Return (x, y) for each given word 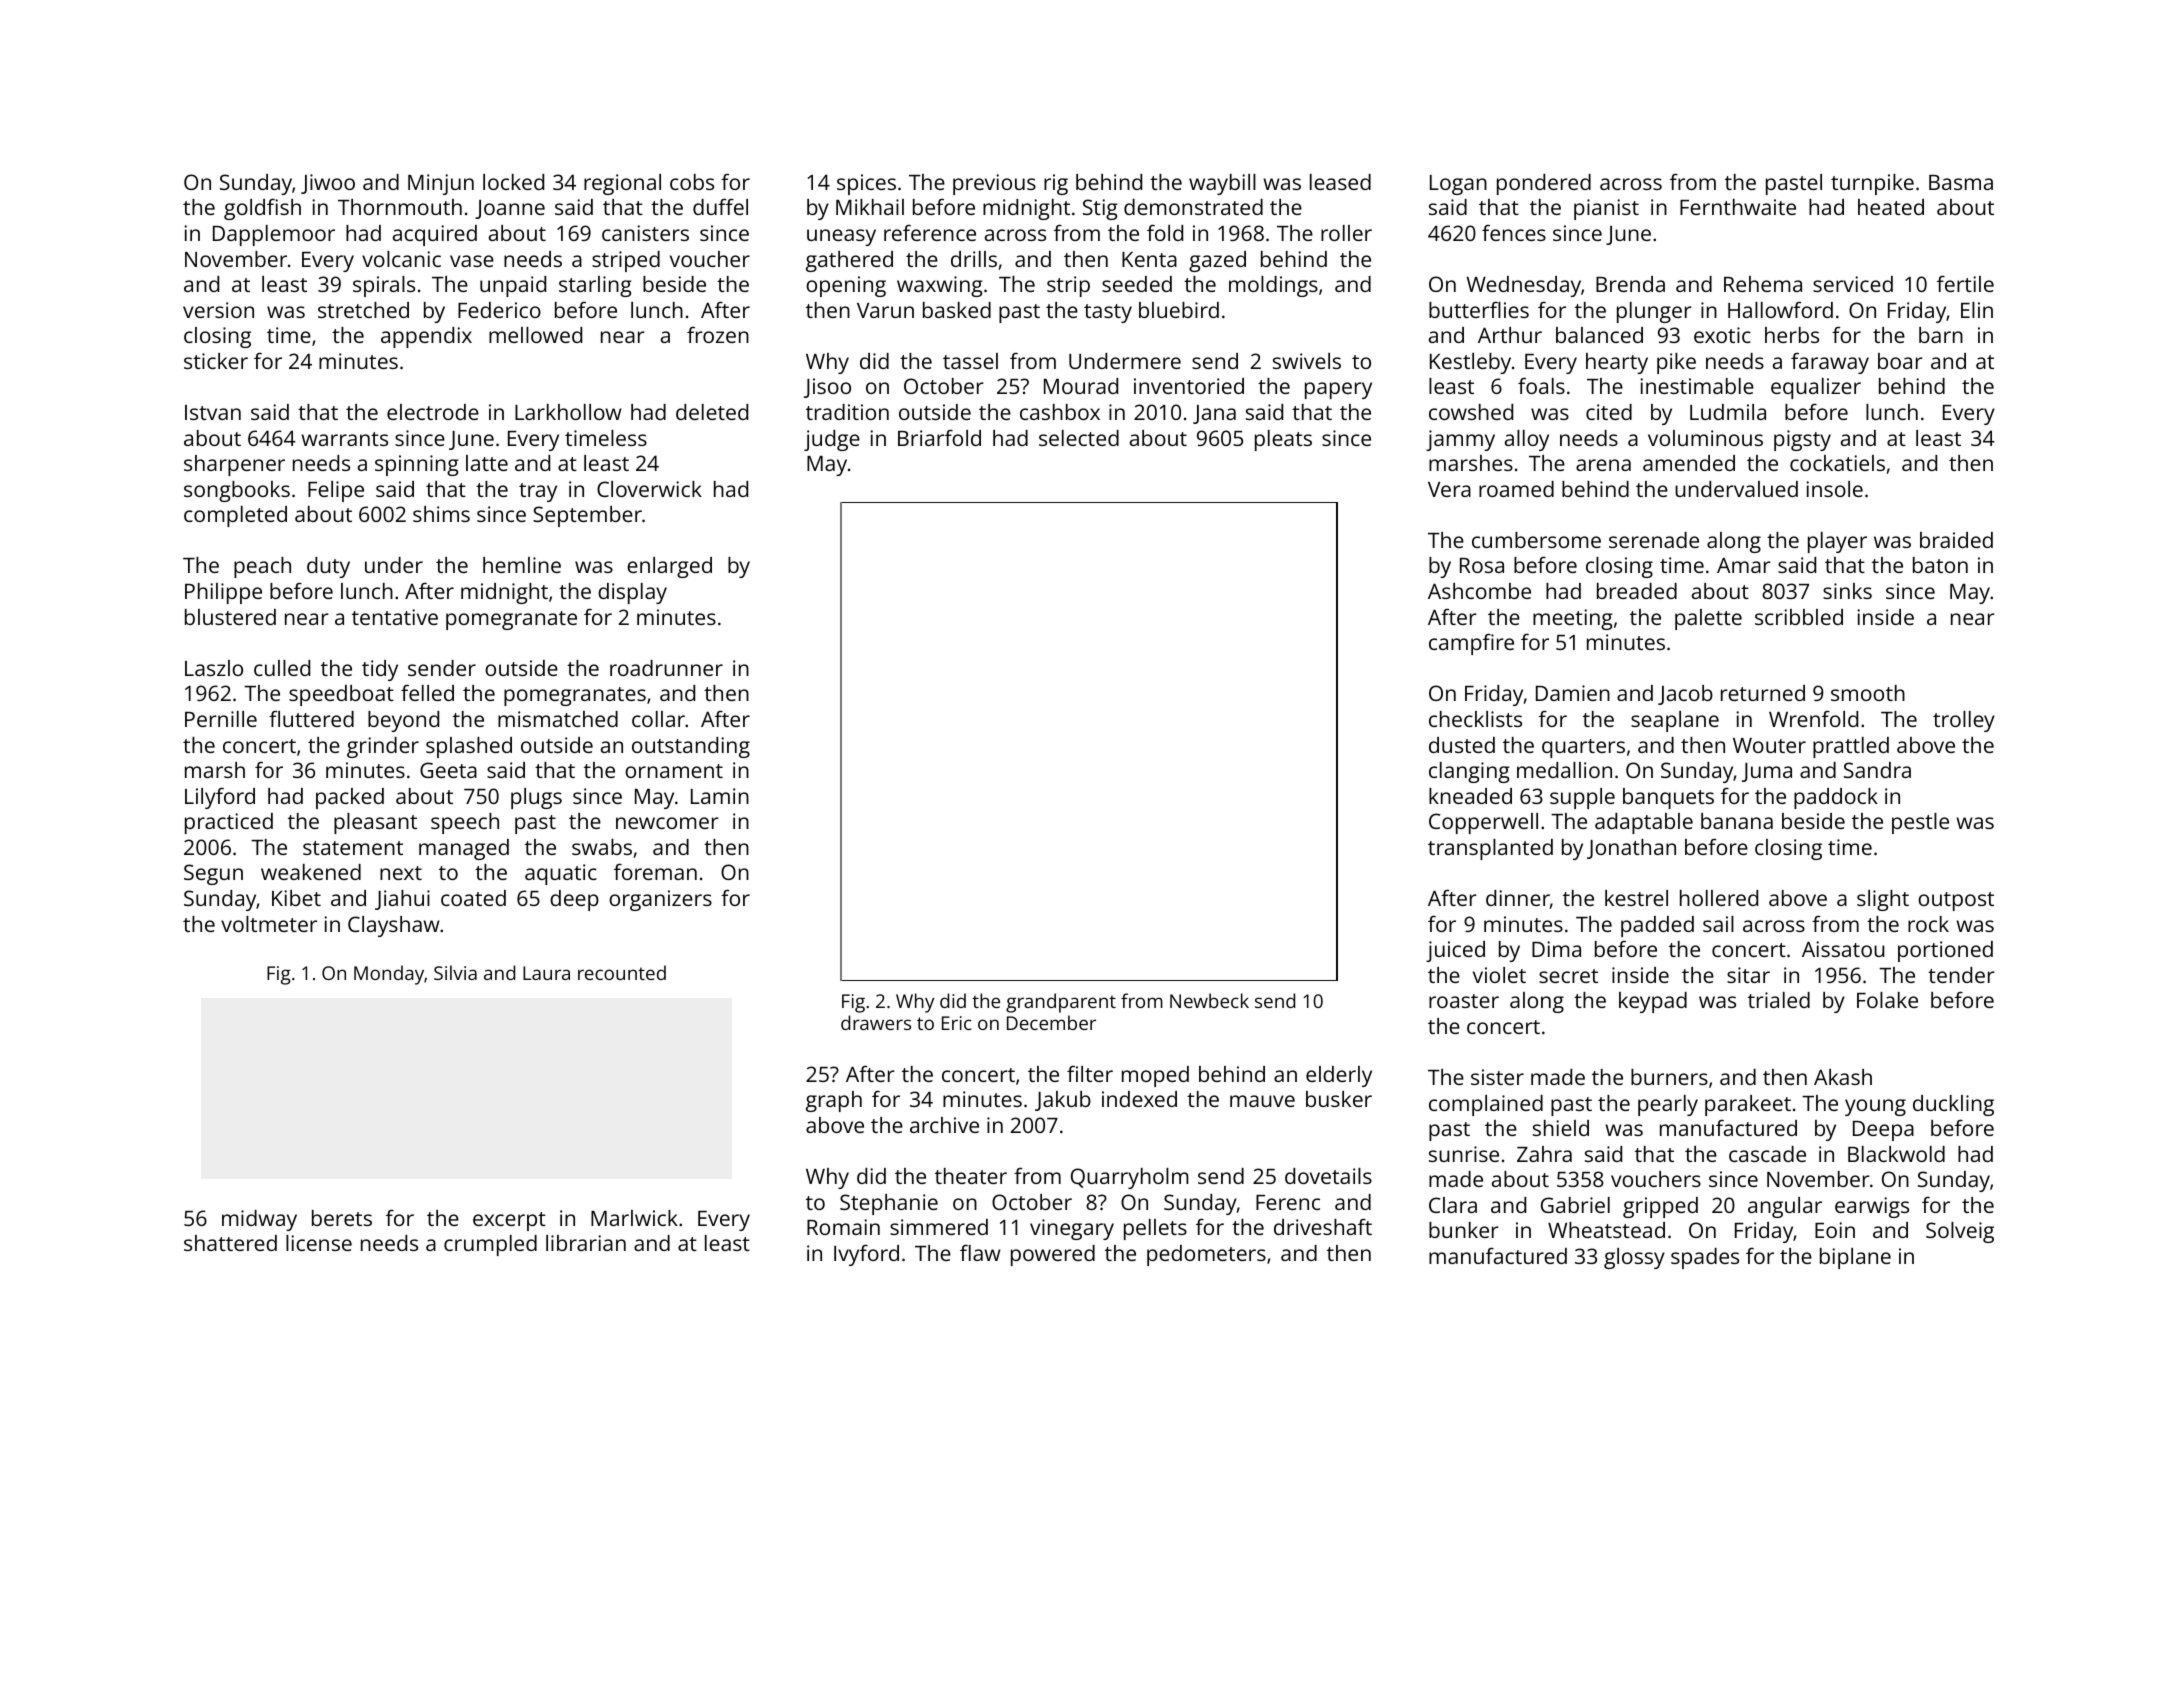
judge (832, 440)
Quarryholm (1130, 1178)
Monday (389, 975)
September (587, 516)
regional (622, 184)
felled (427, 693)
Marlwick (634, 1218)
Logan (1458, 185)
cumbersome (1536, 540)
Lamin (720, 796)
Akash (1843, 1077)
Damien (1573, 693)
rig (1056, 184)
